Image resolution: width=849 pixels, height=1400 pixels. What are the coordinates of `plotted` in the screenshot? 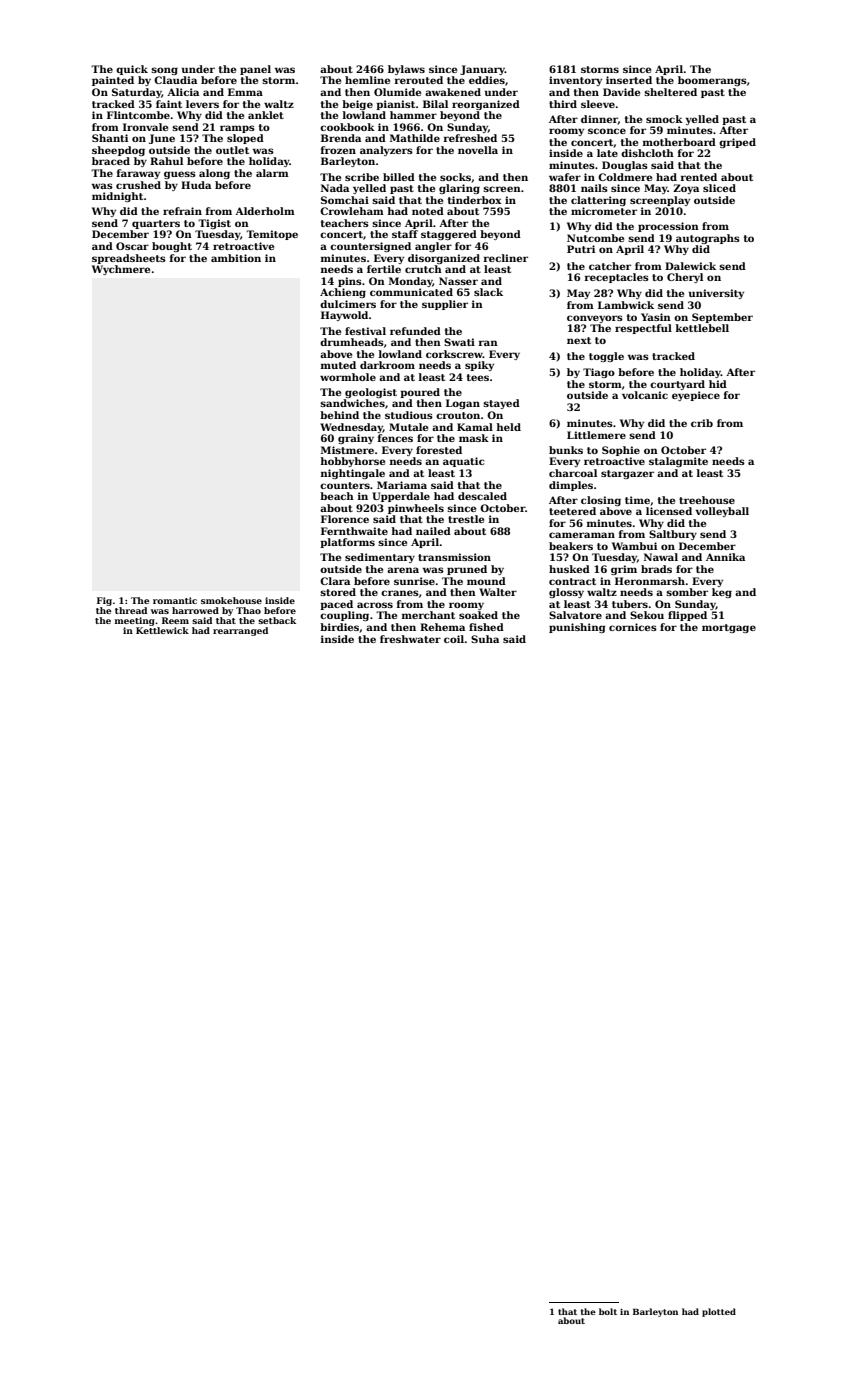 It's located at (719, 1312).
